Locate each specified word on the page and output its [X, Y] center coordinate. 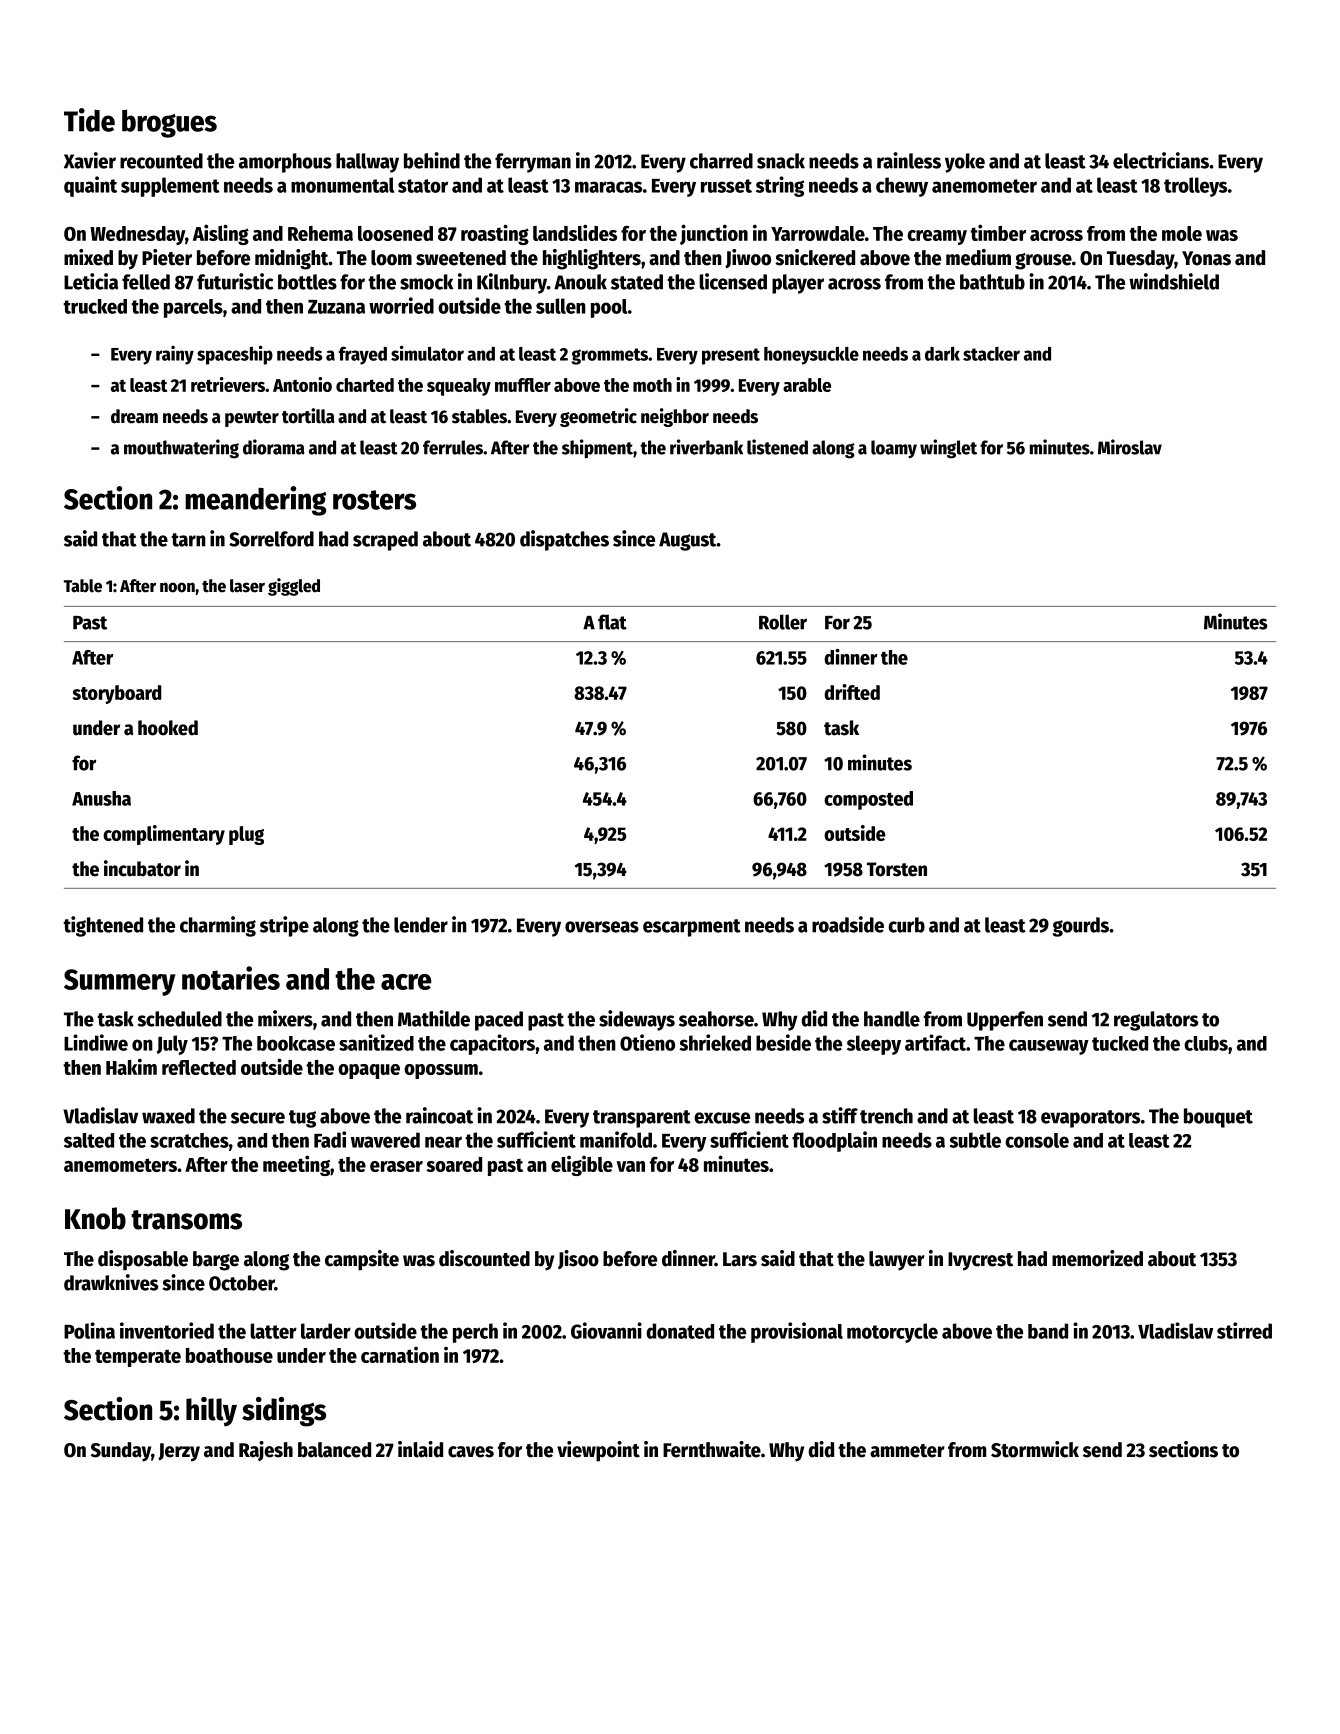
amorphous [285, 163]
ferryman [533, 163]
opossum [441, 1071]
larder [326, 1331]
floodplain [834, 1141]
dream [134, 416]
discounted [484, 1258]
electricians [1161, 160]
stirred [1244, 1330]
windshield [1174, 281]
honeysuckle [811, 356]
